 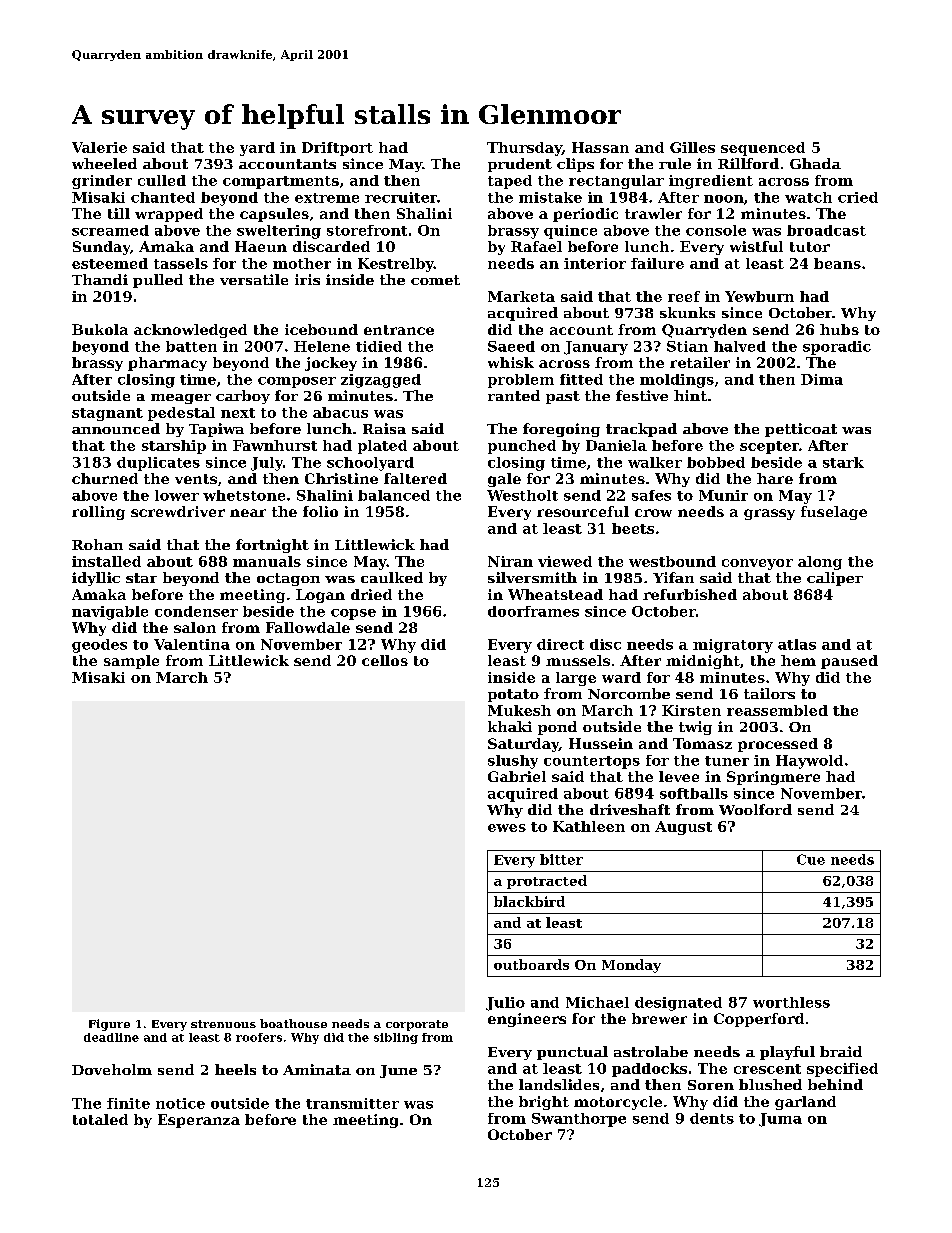 What do you see at coordinates (367, 230) in the screenshot?
I see `storefront` at bounding box center [367, 230].
